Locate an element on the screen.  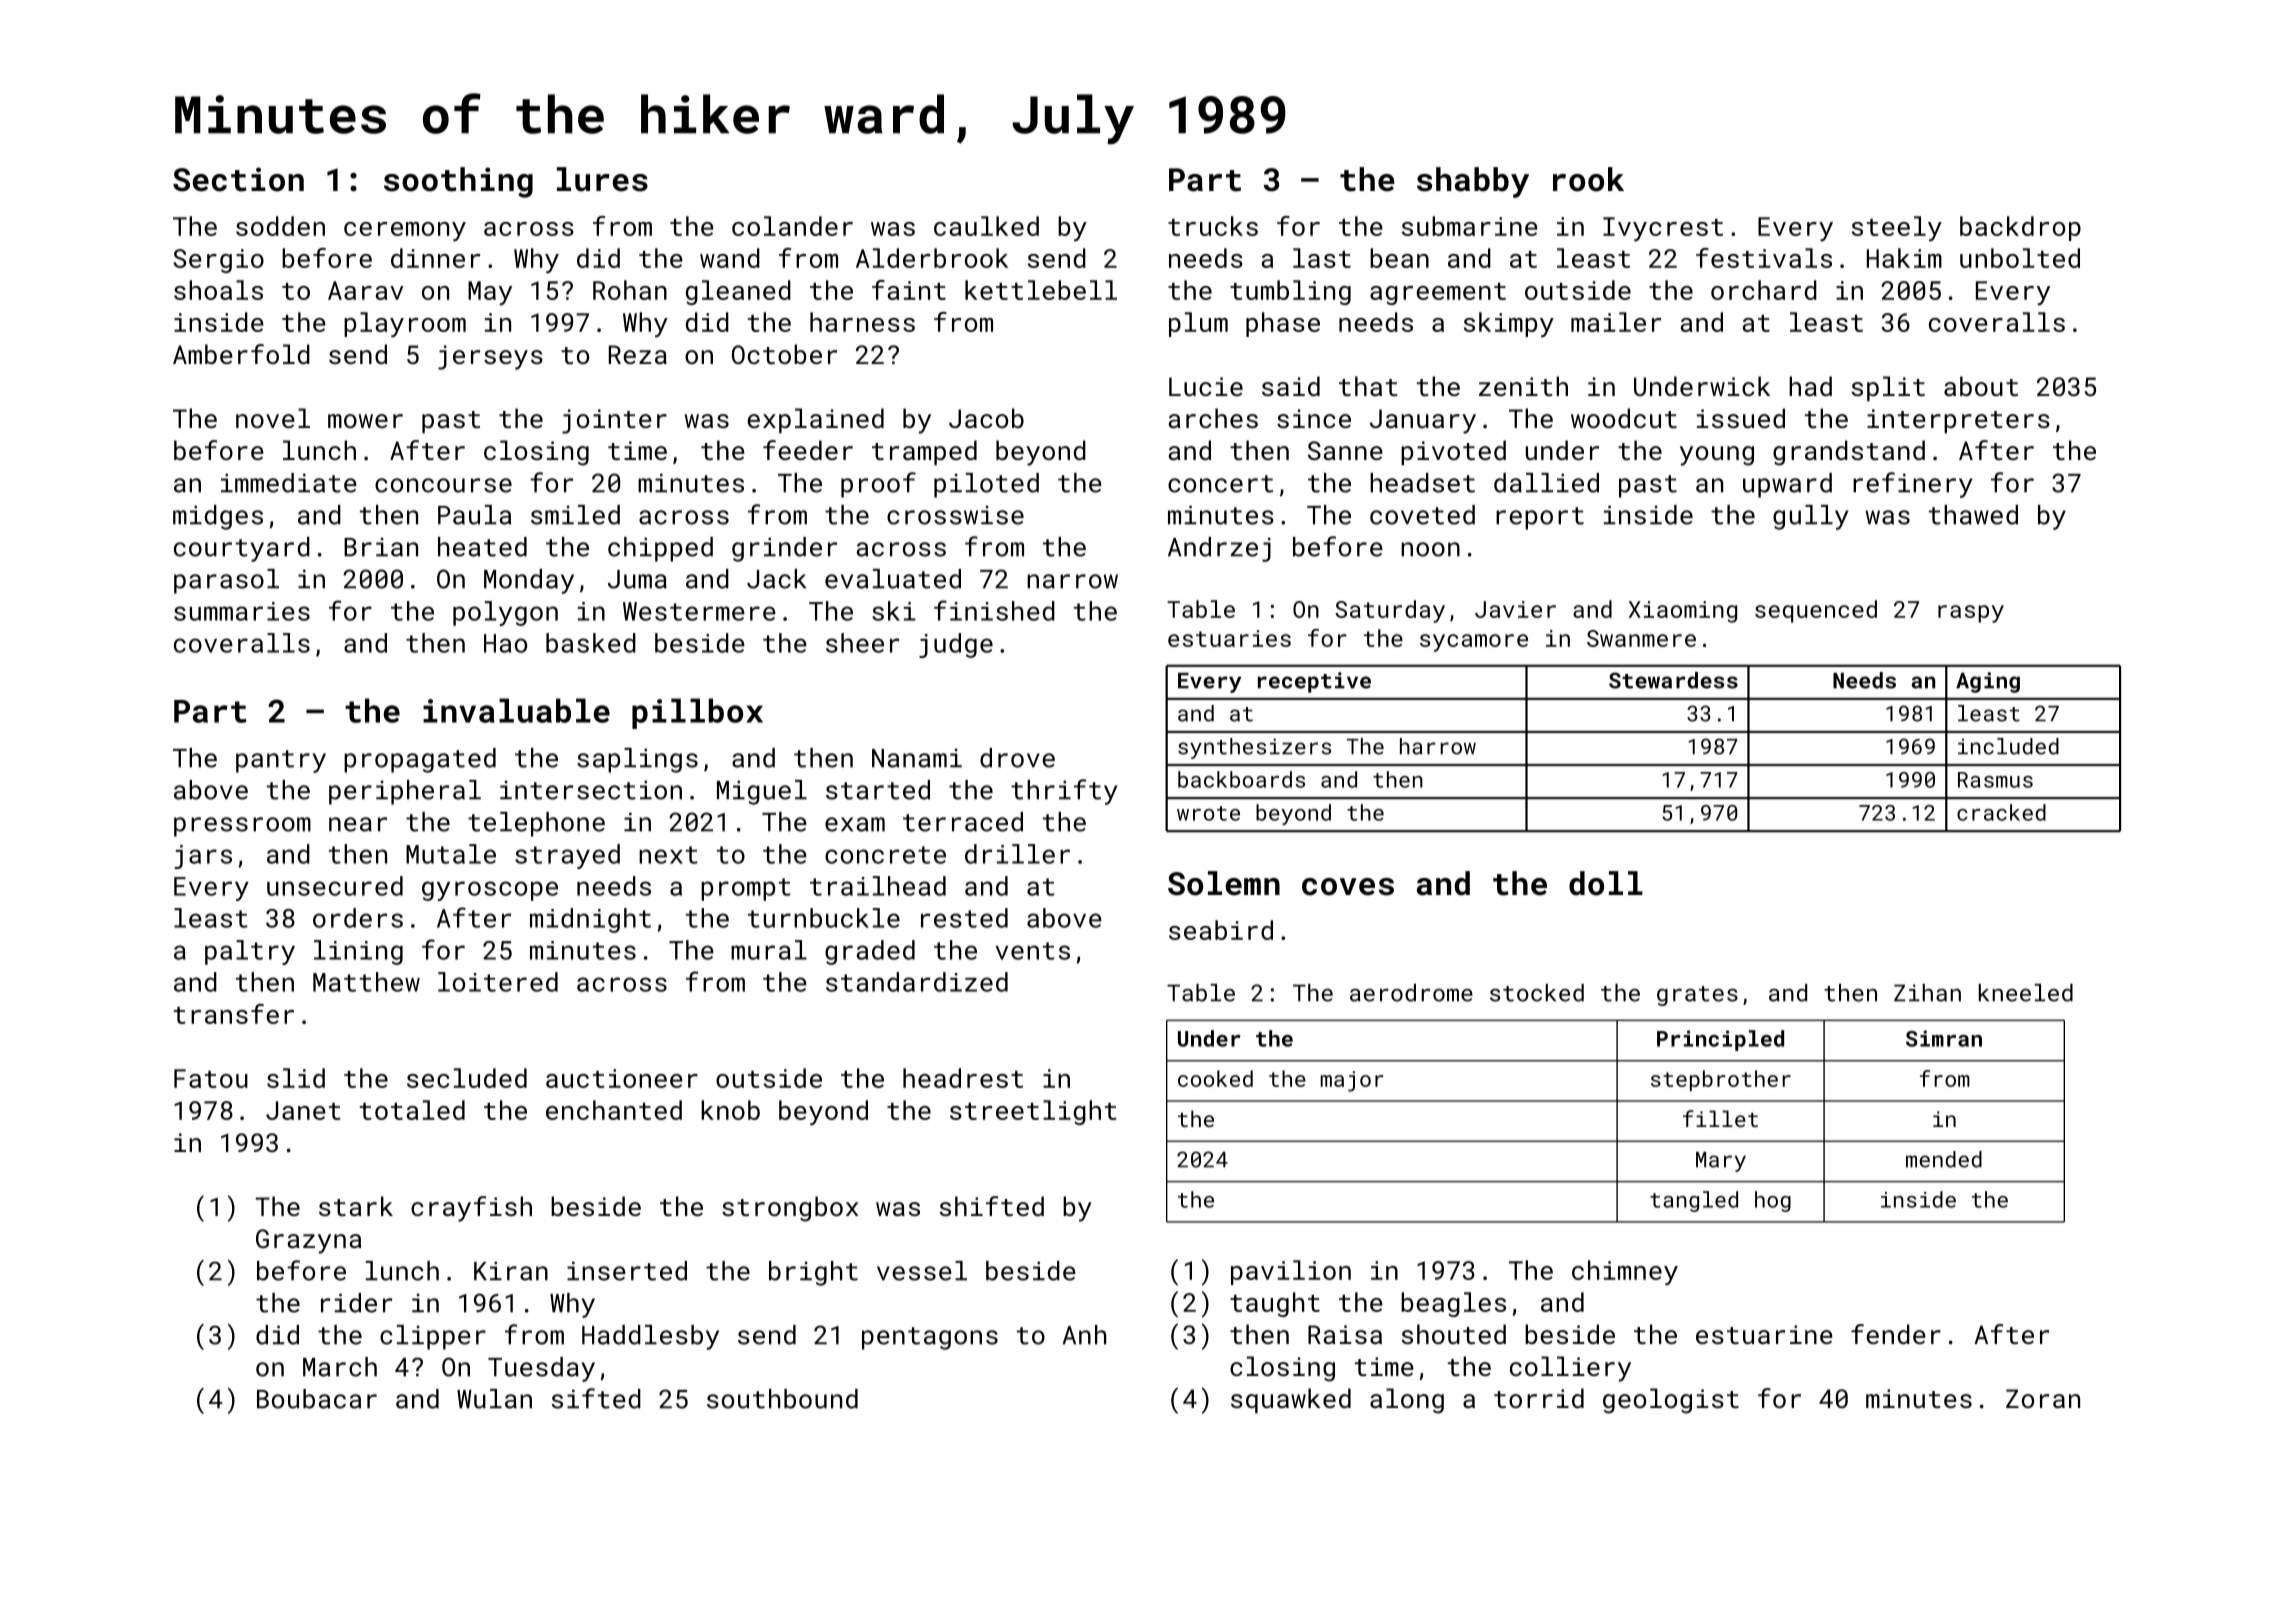
Haddlesby is located at coordinates (650, 1337).
